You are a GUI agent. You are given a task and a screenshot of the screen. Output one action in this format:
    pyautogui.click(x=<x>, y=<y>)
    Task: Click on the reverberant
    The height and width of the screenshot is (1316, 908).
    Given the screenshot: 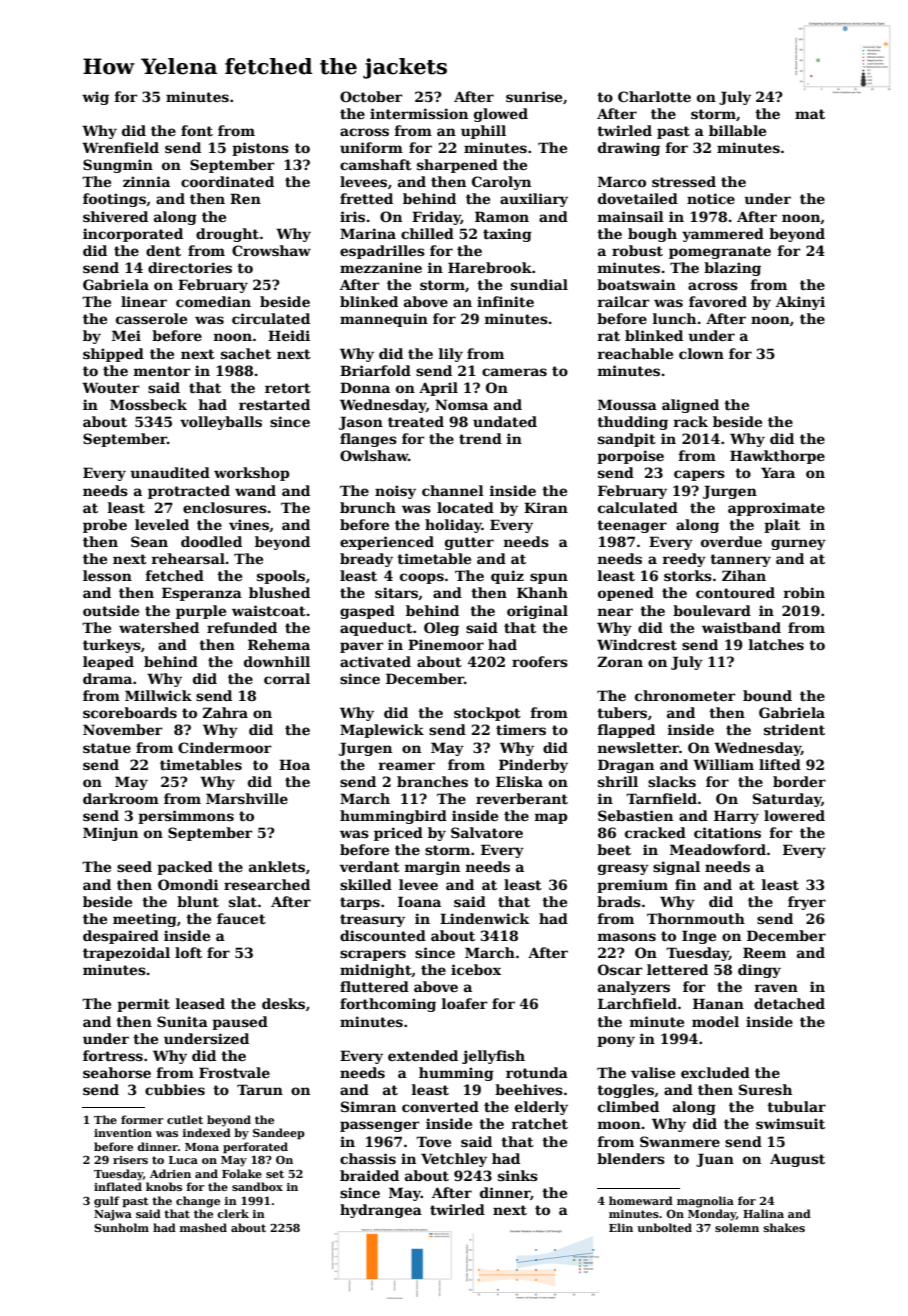 What is the action you would take?
    pyautogui.click(x=522, y=798)
